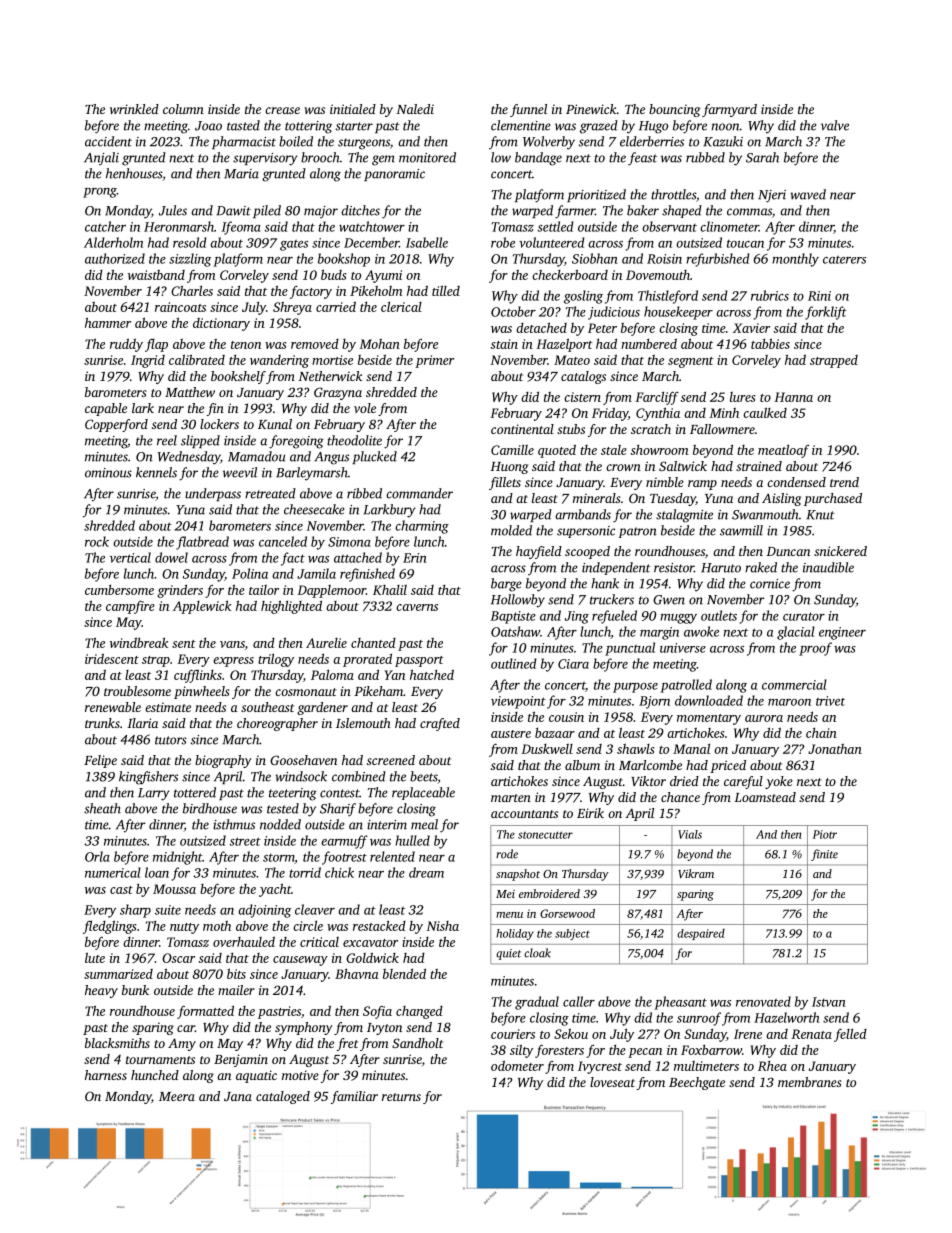  I want to click on Joao, so click(208, 126).
